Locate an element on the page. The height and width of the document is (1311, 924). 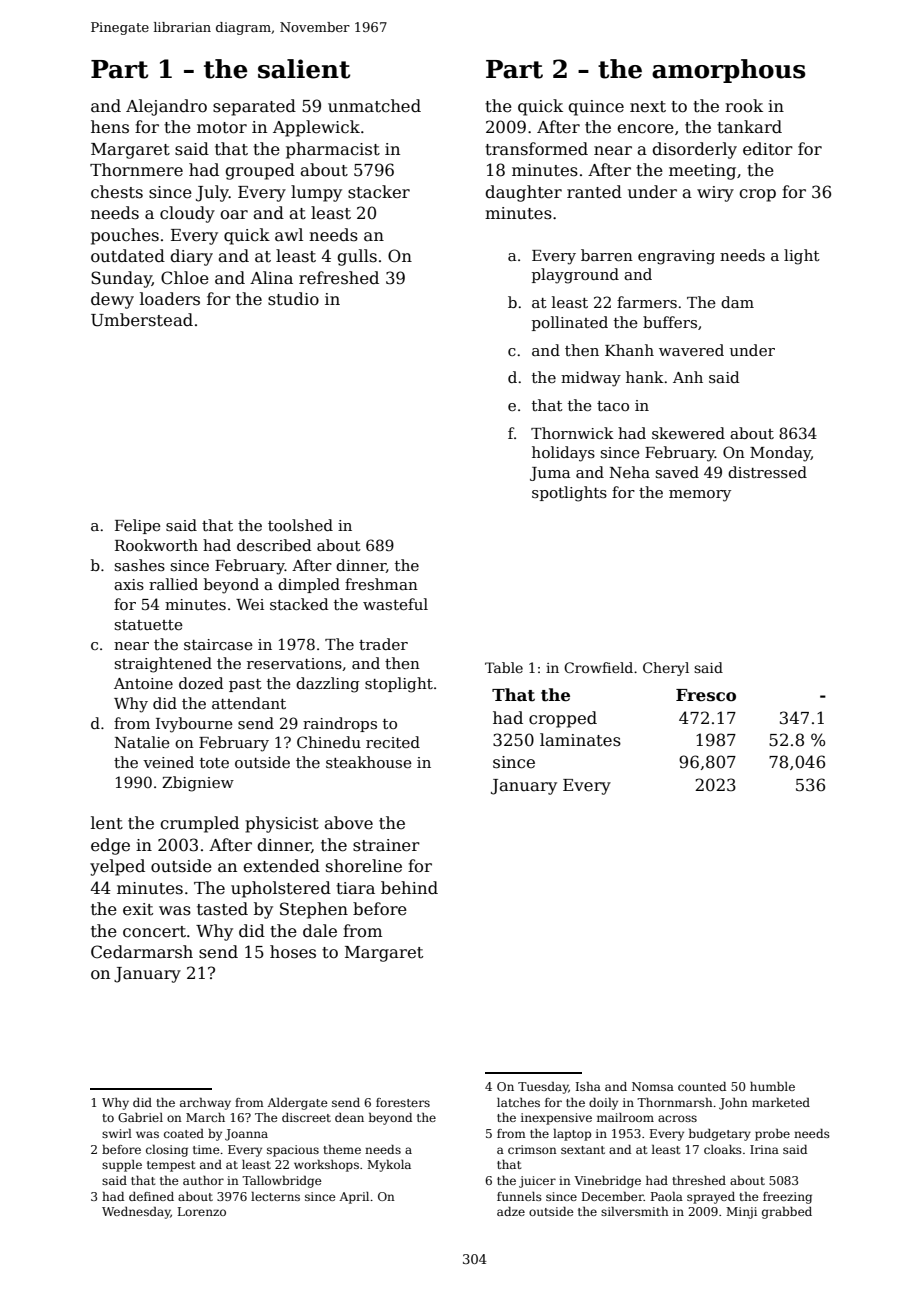
April is located at coordinates (354, 1198).
